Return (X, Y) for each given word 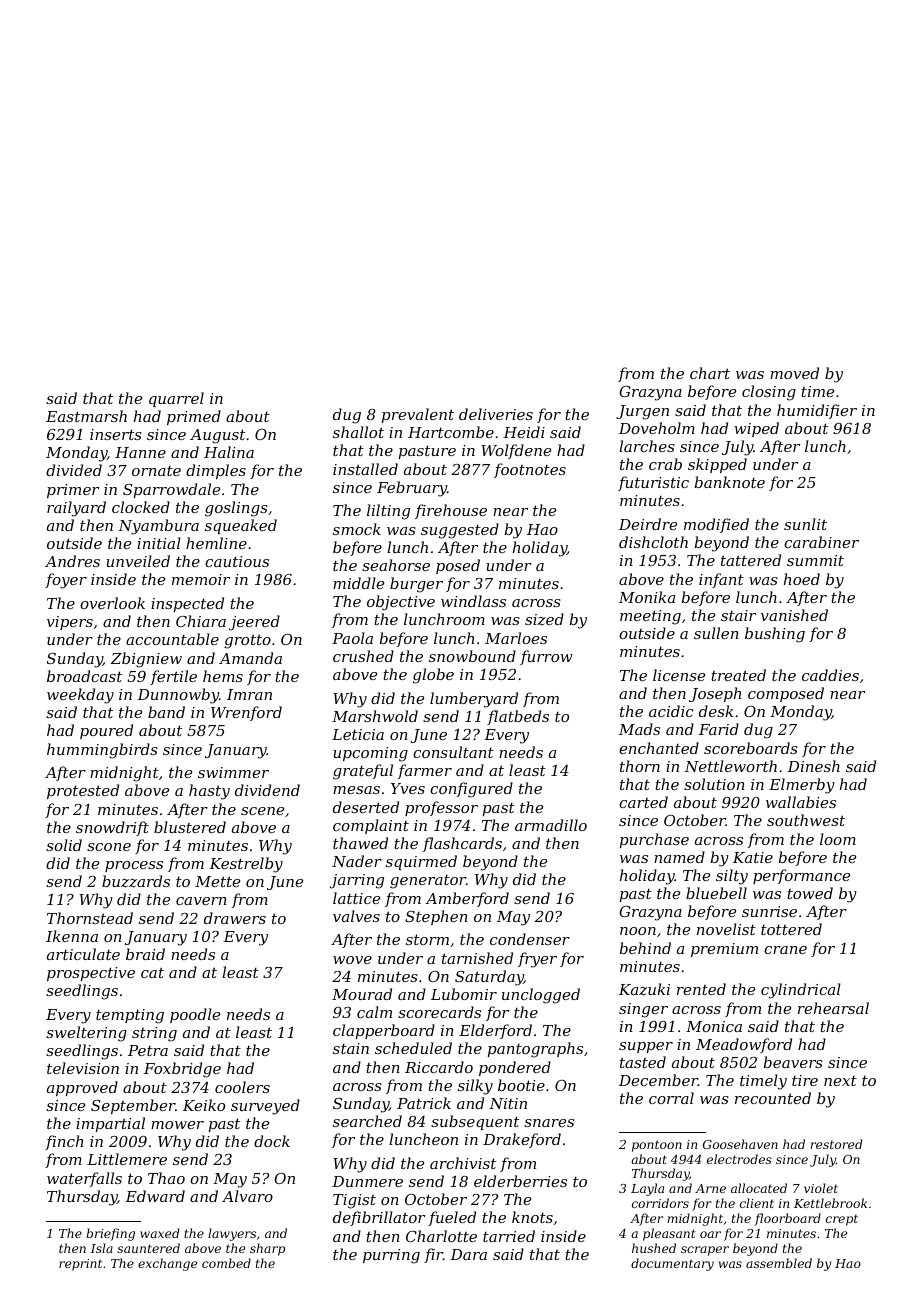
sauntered (148, 1248)
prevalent (418, 415)
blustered (190, 827)
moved (794, 373)
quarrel (176, 399)
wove (352, 960)
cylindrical (801, 991)
